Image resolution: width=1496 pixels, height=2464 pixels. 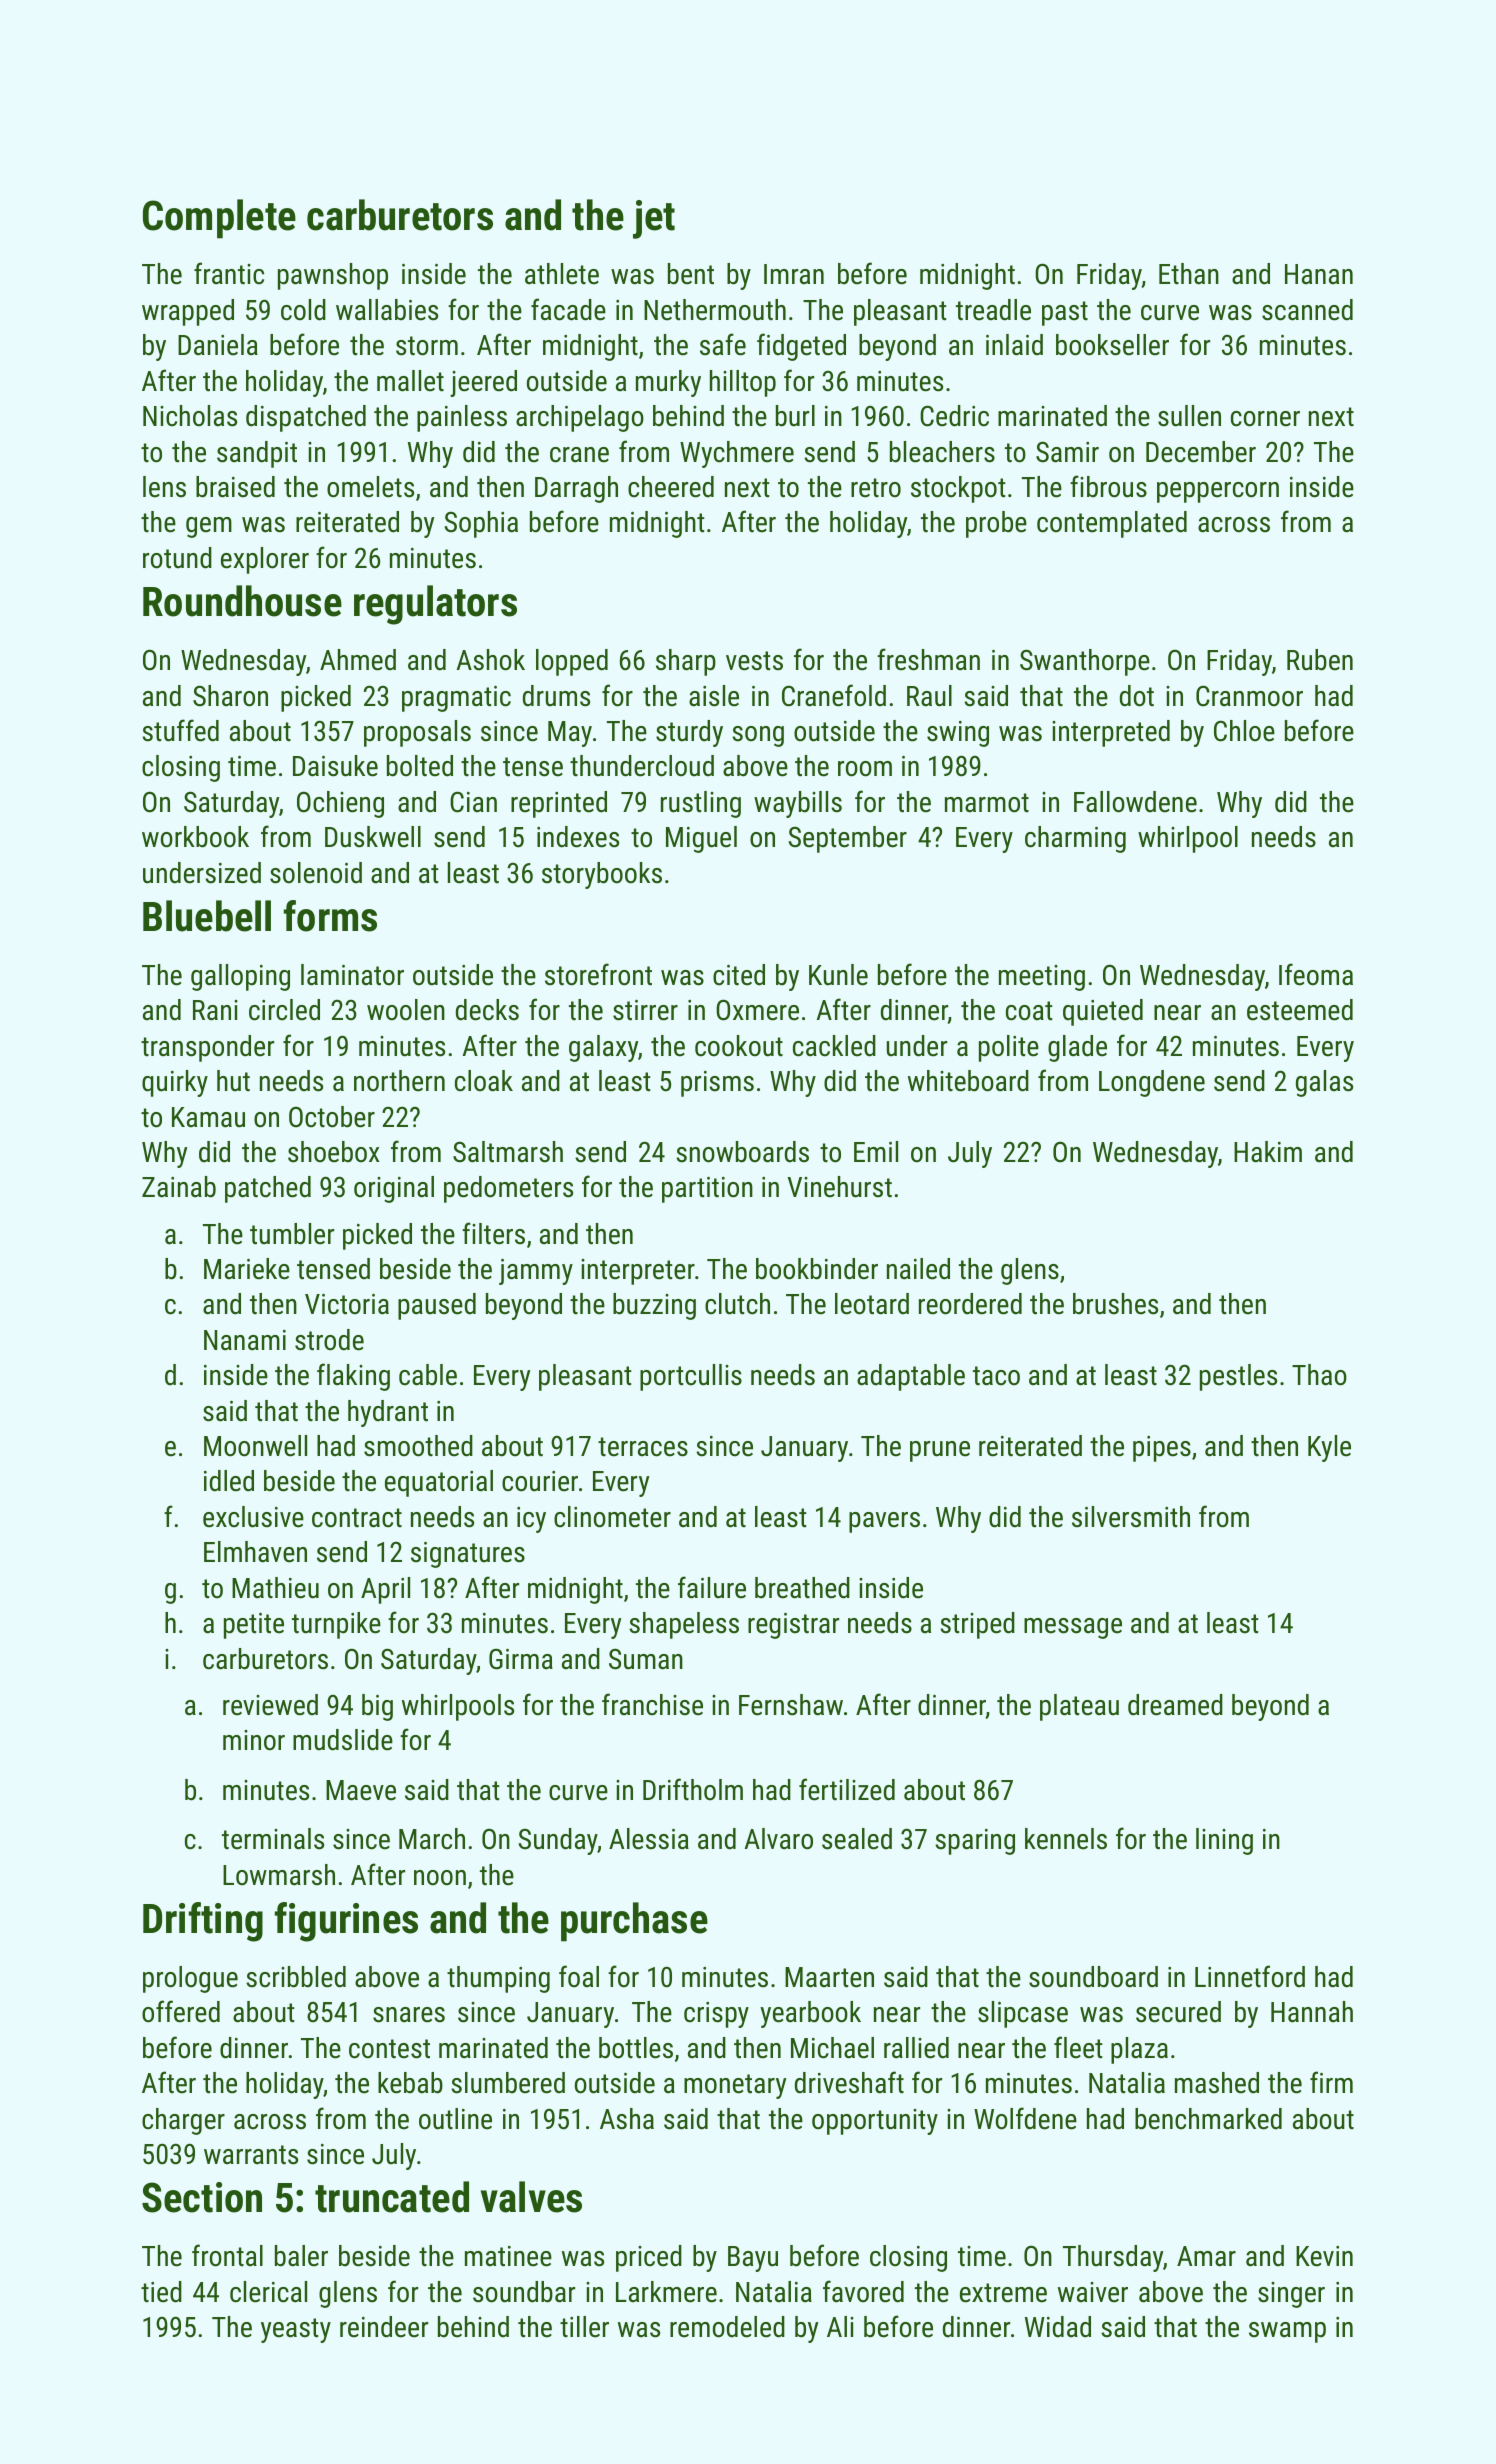 I want to click on Miguel, so click(x=701, y=839).
